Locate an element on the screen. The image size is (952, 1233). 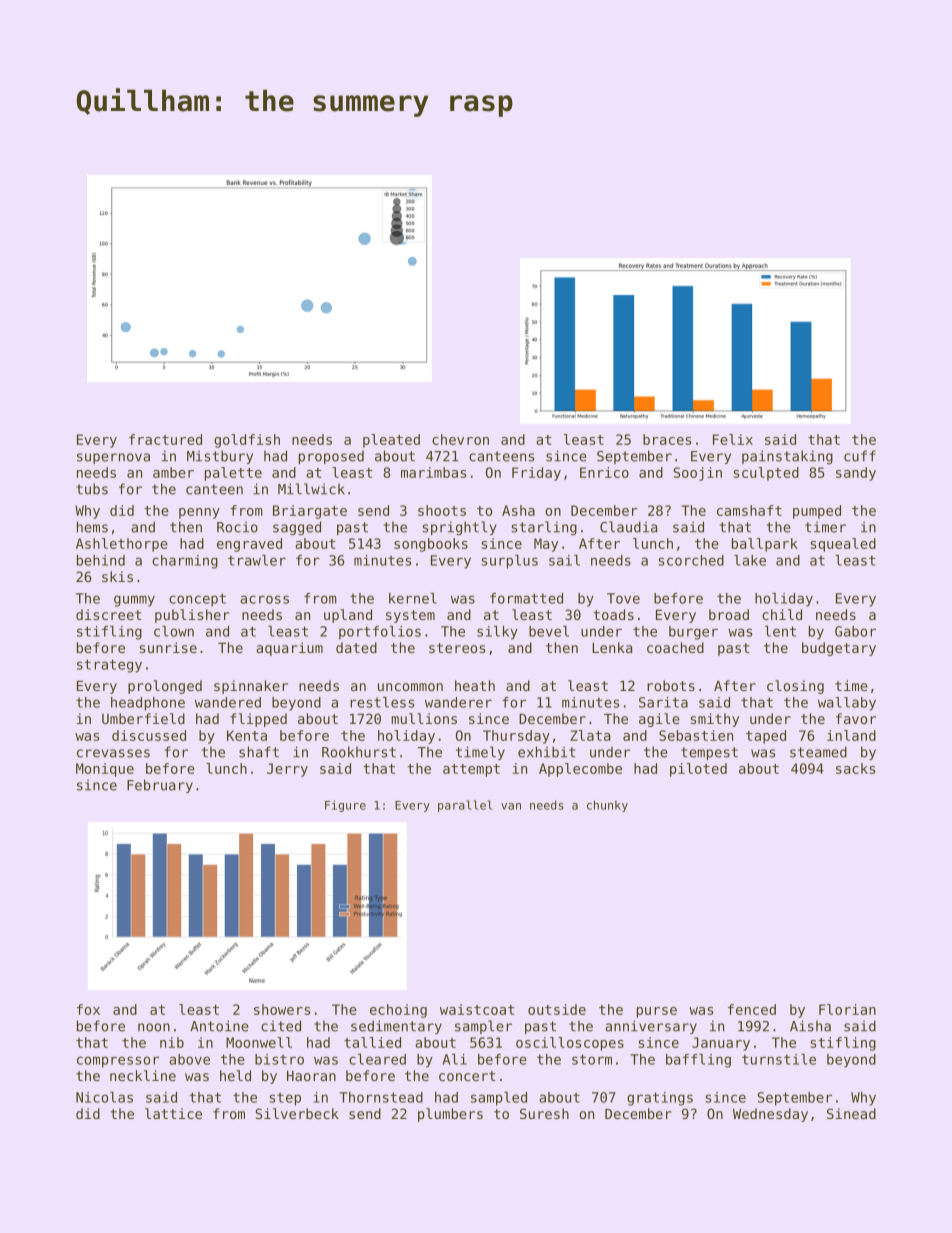
headphone is located at coordinates (148, 704).
